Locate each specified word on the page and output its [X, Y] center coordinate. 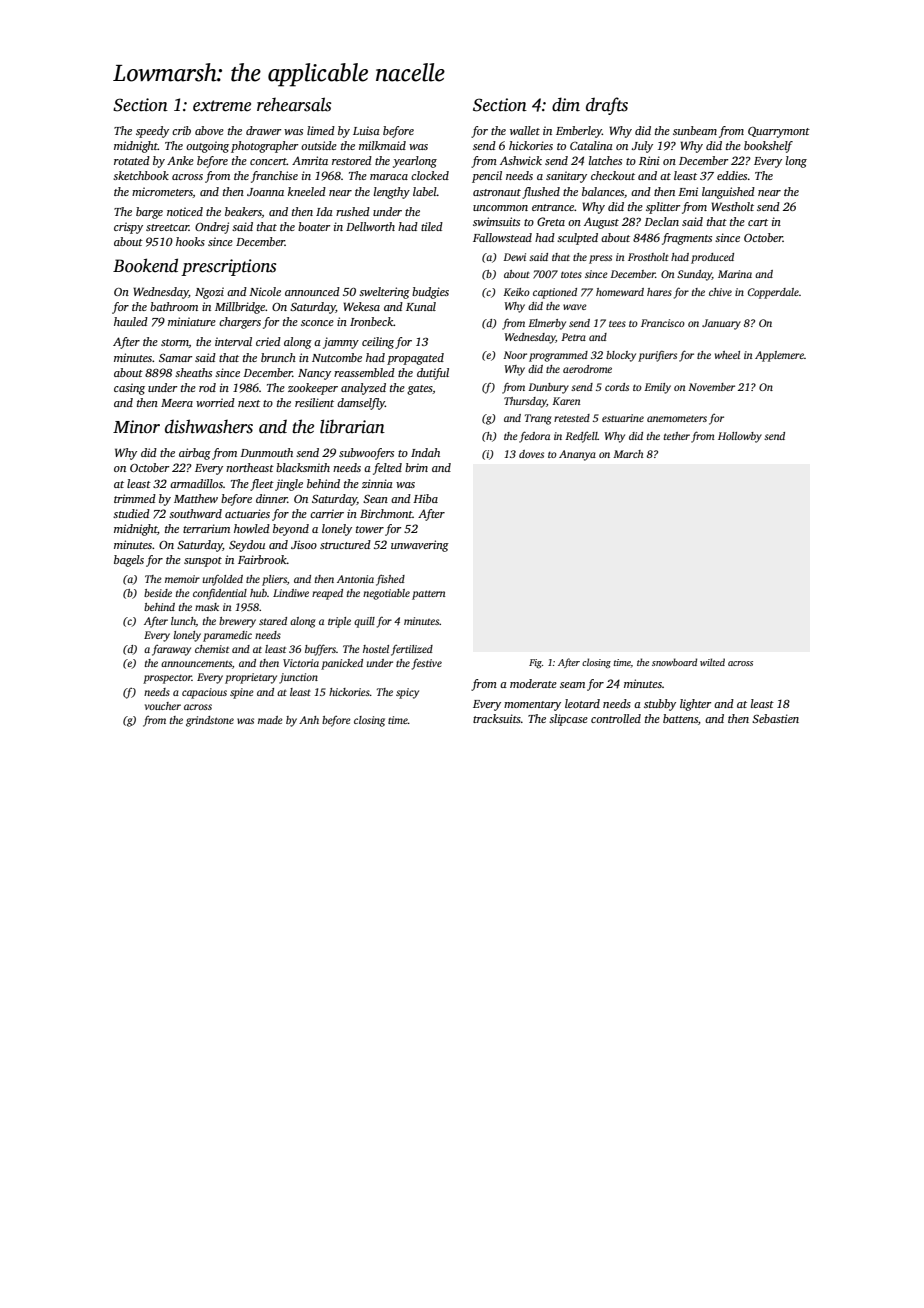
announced [312, 291]
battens [680, 718]
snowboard [674, 662]
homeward [620, 292]
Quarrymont [779, 132]
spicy [407, 693]
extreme [222, 106]
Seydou [247, 546]
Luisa [366, 130]
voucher [163, 706]
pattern [428, 595]
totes [571, 274]
